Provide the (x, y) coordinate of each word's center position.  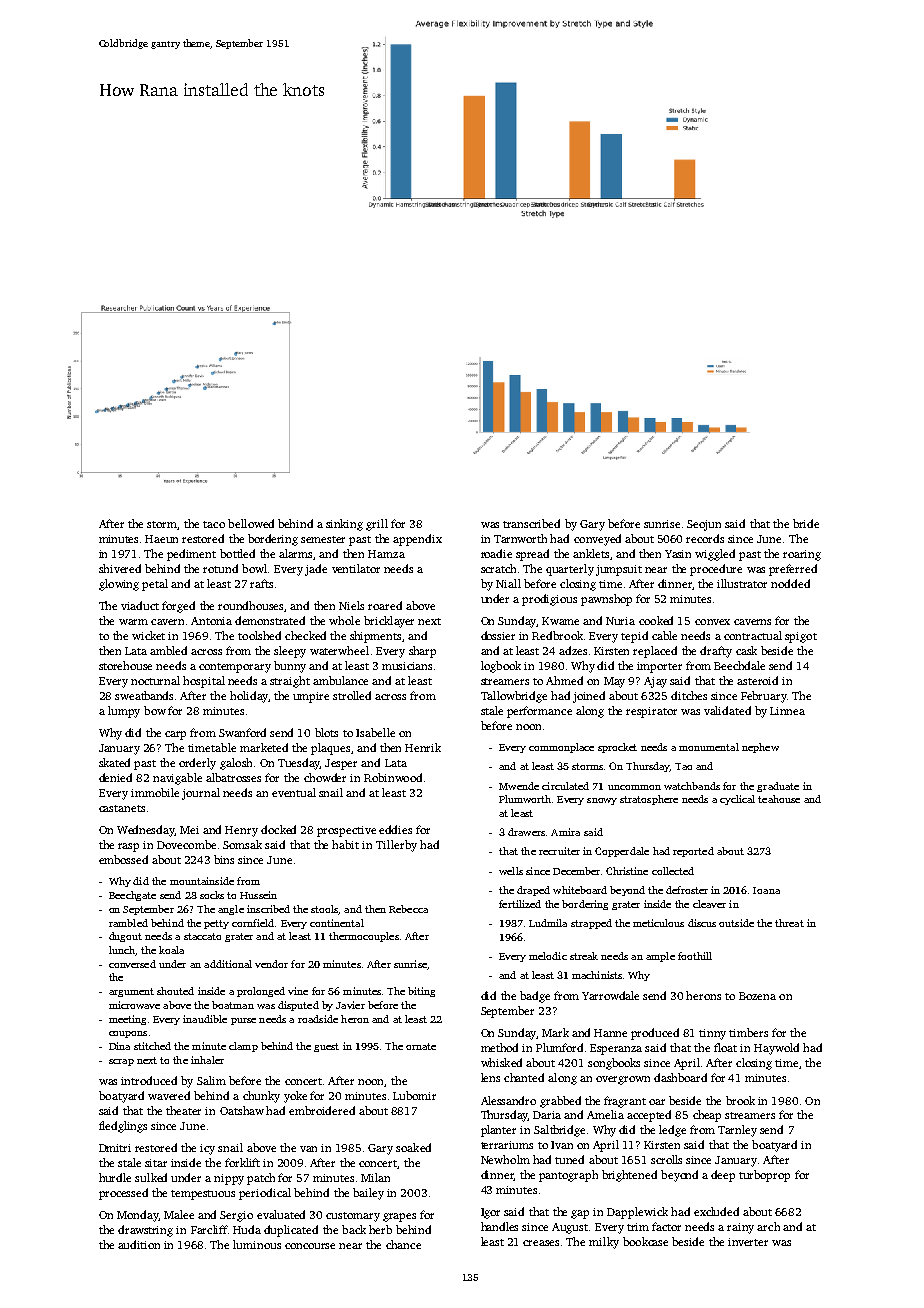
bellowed (251, 523)
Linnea (787, 711)
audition (139, 1244)
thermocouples (364, 937)
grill (377, 525)
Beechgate (132, 896)
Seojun (704, 525)
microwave (134, 1005)
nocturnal (155, 680)
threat (789, 923)
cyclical (737, 800)
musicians (407, 666)
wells (511, 871)
